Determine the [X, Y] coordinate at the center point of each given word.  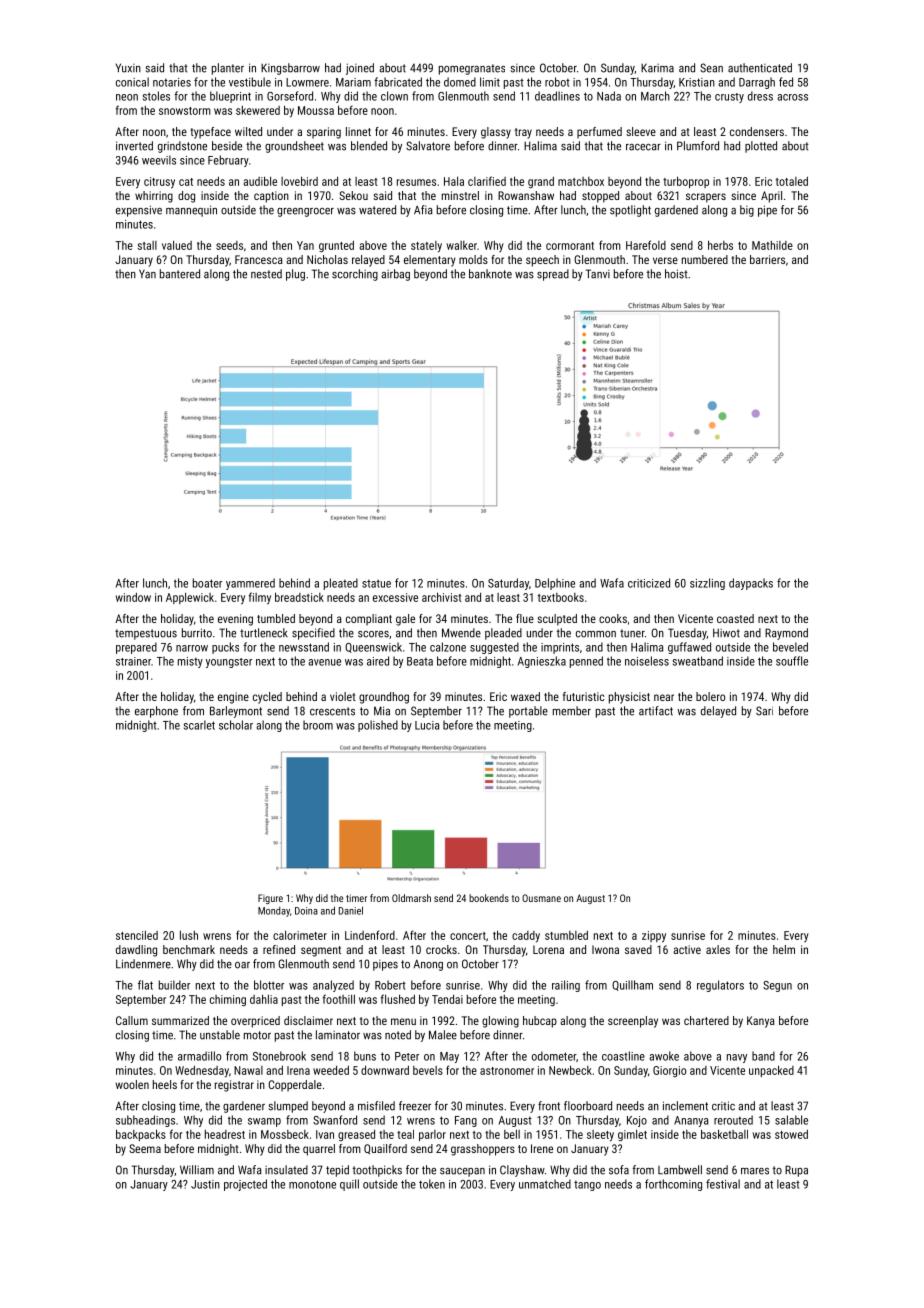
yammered [250, 584]
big [747, 211]
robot [557, 82]
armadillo [199, 1056]
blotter [269, 985]
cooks [613, 618]
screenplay [633, 1022]
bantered [180, 274]
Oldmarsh [411, 898]
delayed [718, 712]
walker [462, 245]
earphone [156, 712]
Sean [711, 68]
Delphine [555, 584]
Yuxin [128, 68]
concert [468, 936]
